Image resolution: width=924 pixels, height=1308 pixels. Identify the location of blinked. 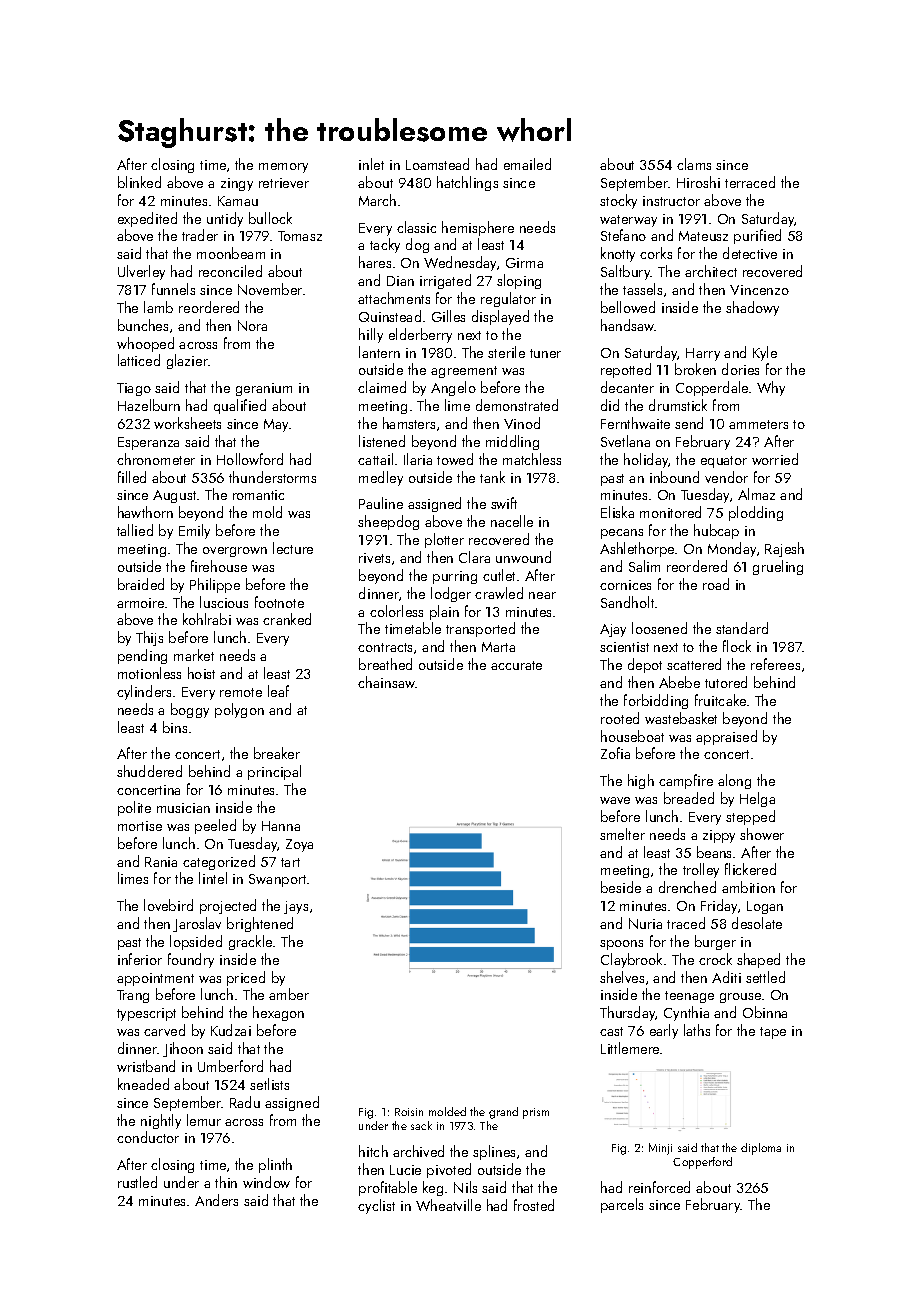
(139, 182).
